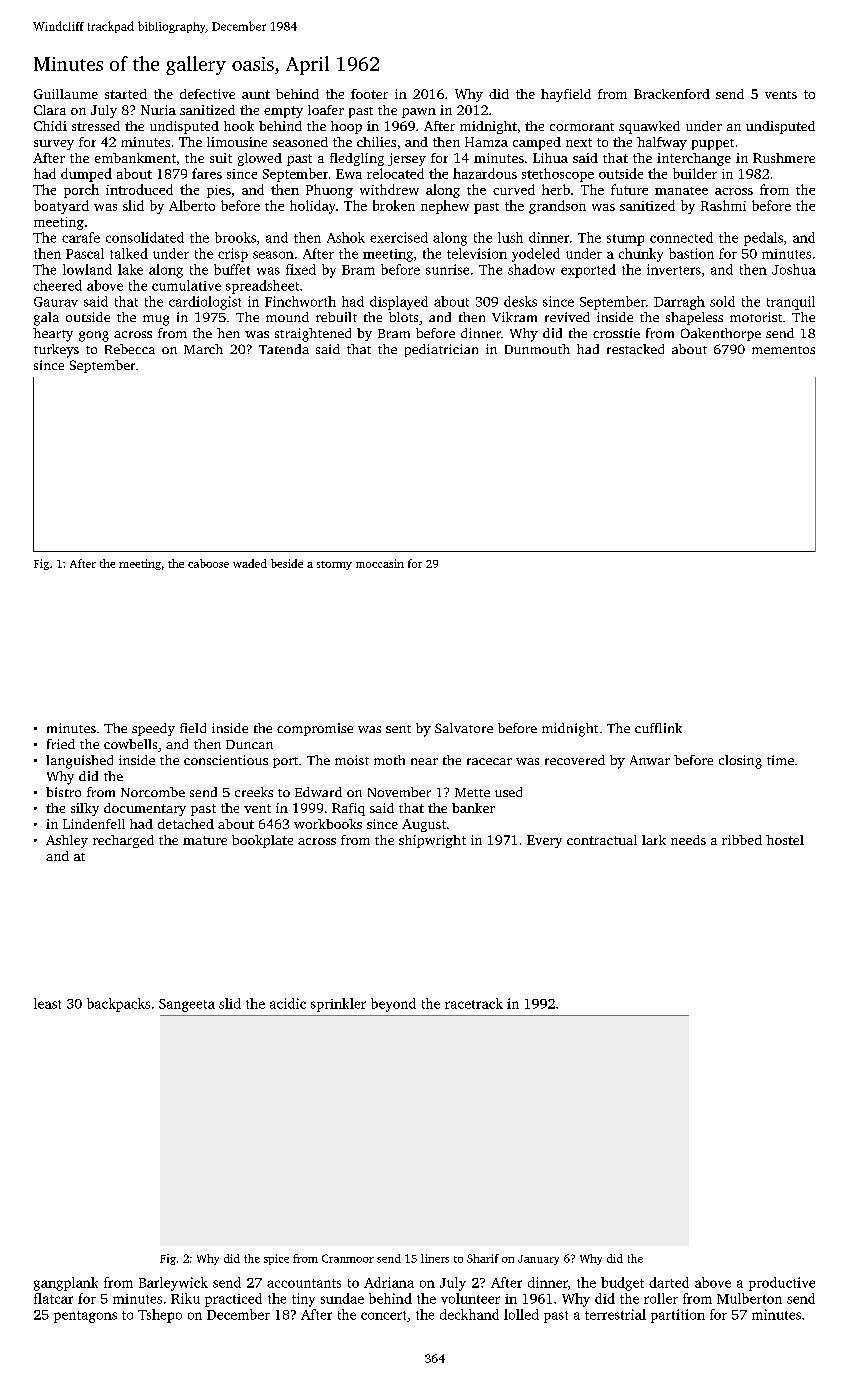  I want to click on detached, so click(186, 824).
